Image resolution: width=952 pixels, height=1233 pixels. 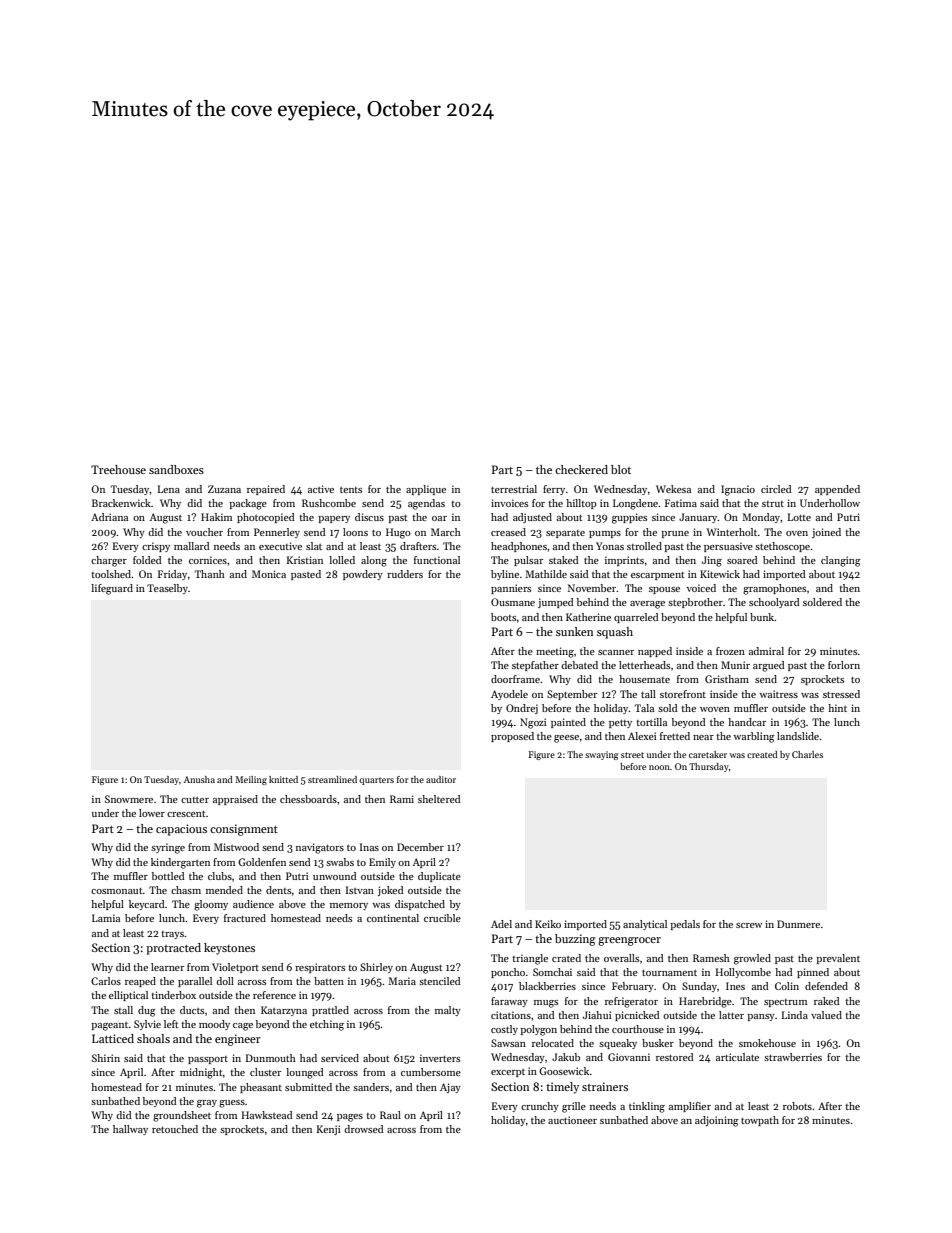 I want to click on Adriana, so click(x=109, y=517).
